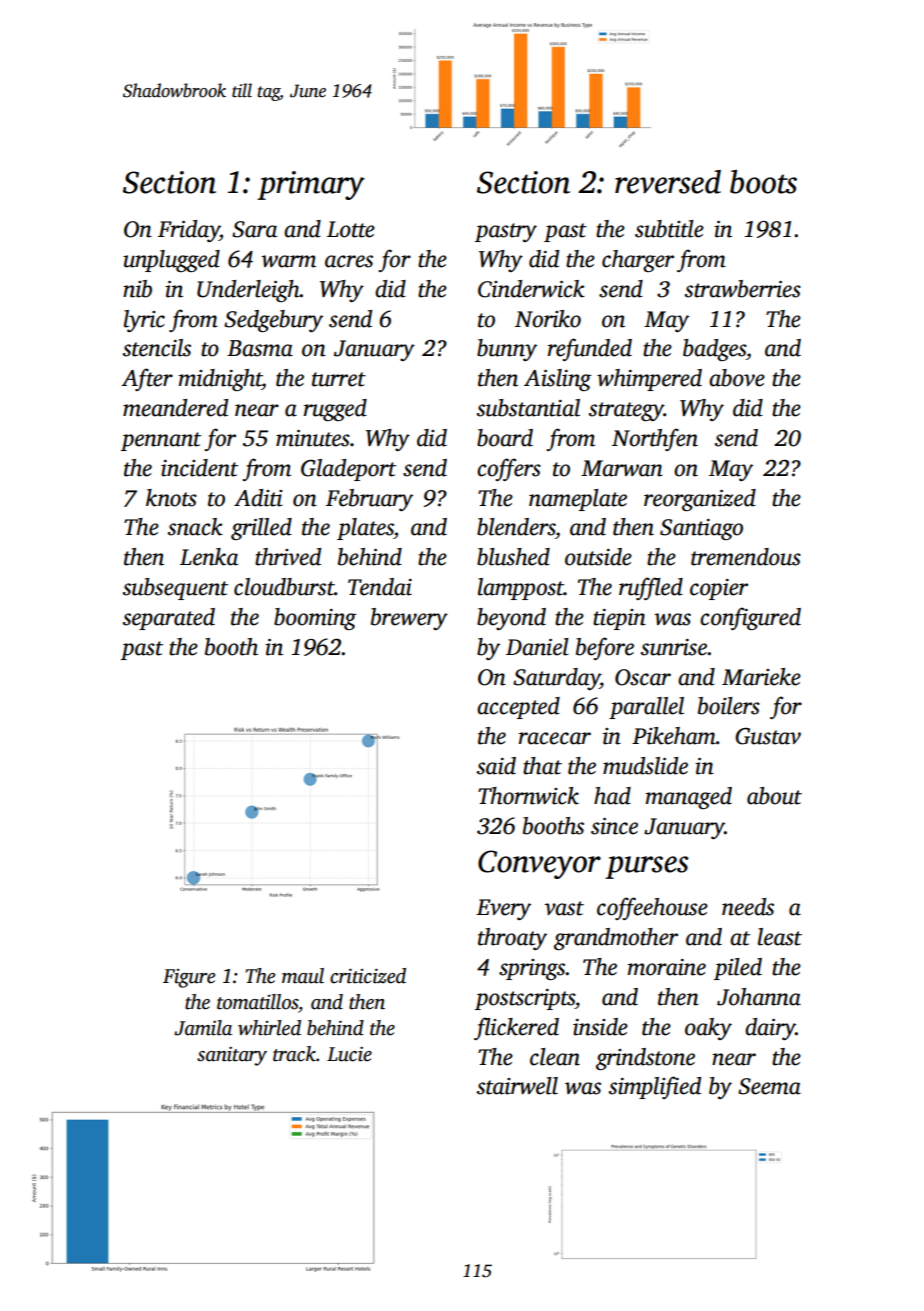 This screenshot has height=1311, width=924. I want to click on Cinderwick, so click(531, 289).
